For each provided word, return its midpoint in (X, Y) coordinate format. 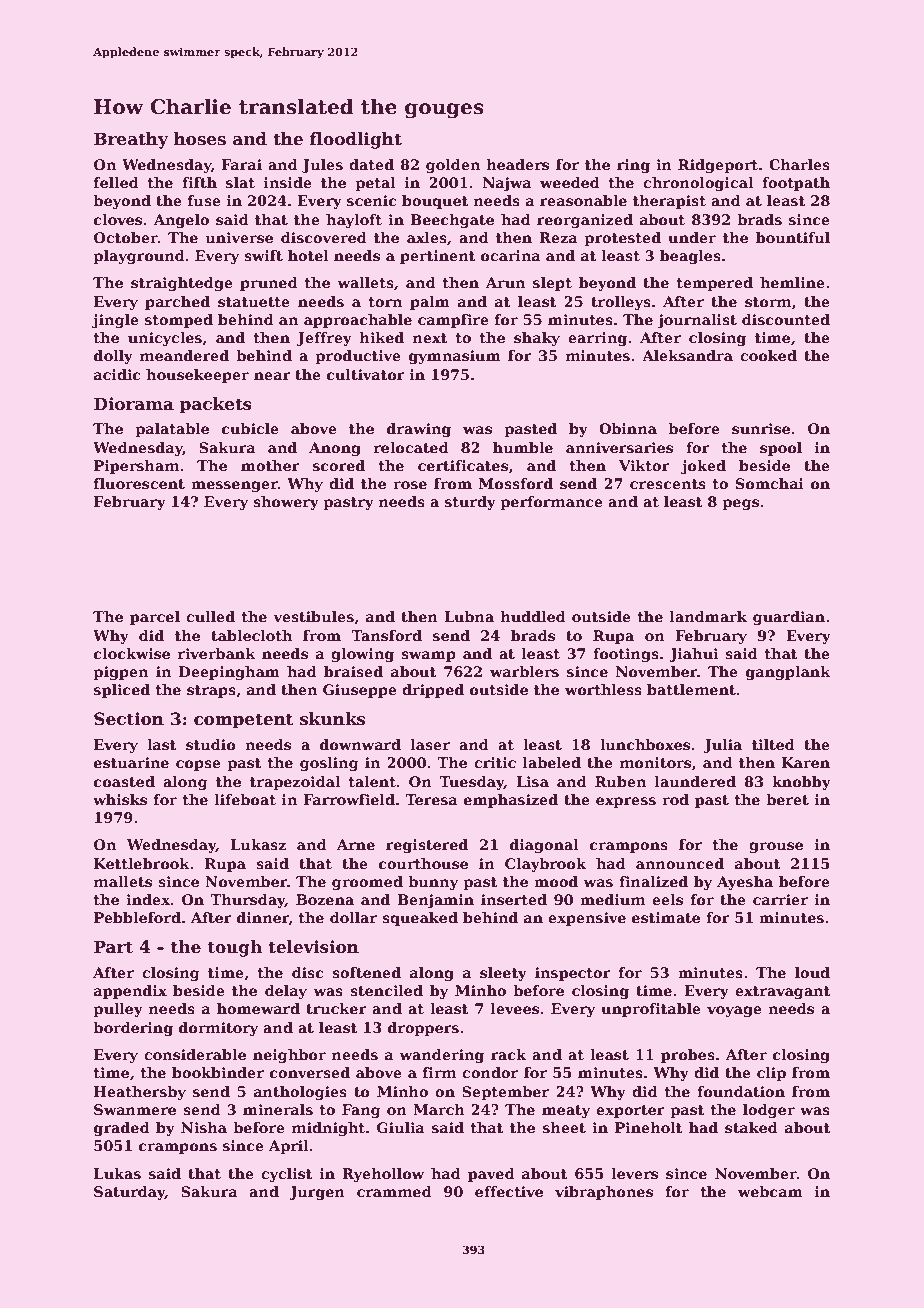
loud (812, 972)
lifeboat (245, 799)
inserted (514, 899)
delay (286, 992)
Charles (799, 164)
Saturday (129, 1193)
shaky (537, 339)
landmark (708, 616)
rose (410, 485)
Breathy (131, 140)
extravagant (782, 992)
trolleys (621, 303)
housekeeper (197, 376)
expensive (587, 919)
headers (517, 164)
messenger (234, 486)
